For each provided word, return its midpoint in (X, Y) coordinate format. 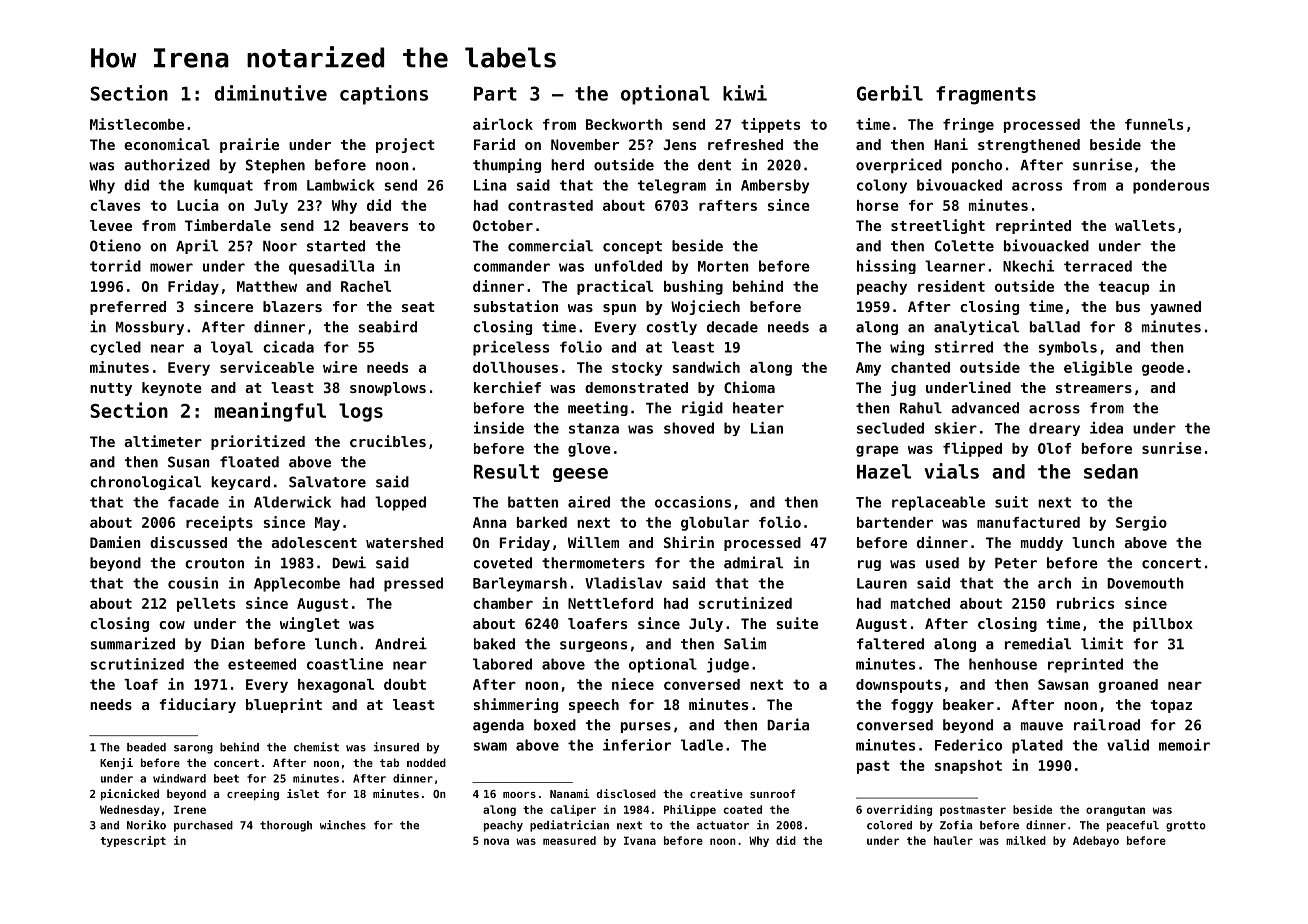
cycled (115, 348)
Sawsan (1063, 684)
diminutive (271, 93)
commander (512, 266)
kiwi (745, 93)
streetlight (938, 226)
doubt (405, 684)
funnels (1154, 124)
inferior (637, 745)
